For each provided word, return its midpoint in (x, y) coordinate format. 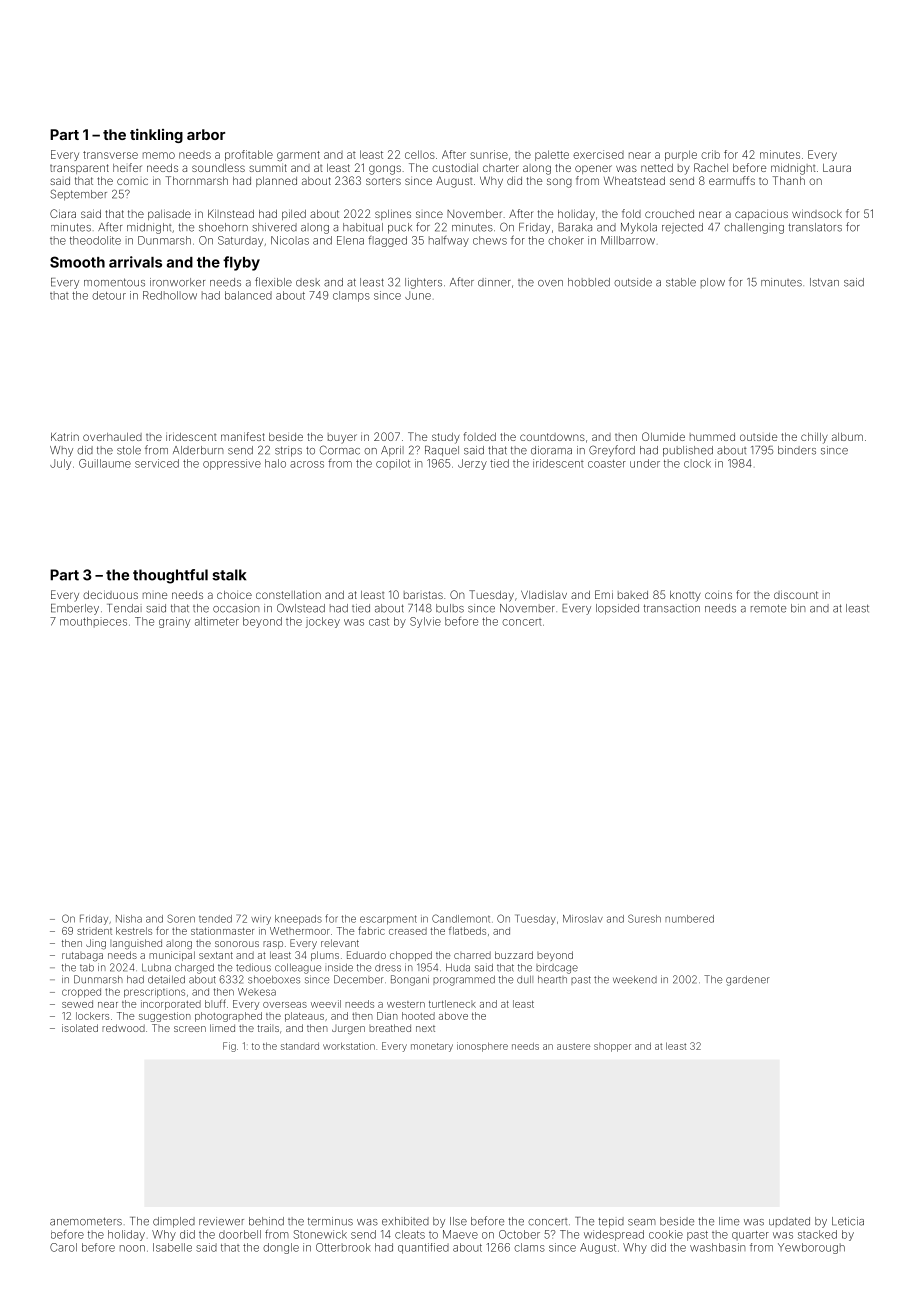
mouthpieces (93, 622)
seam (642, 1222)
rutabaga (82, 957)
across (307, 464)
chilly (814, 438)
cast (379, 622)
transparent (79, 169)
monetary (432, 1047)
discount (796, 594)
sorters (383, 181)
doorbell (240, 1234)
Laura (837, 168)
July (60, 464)
